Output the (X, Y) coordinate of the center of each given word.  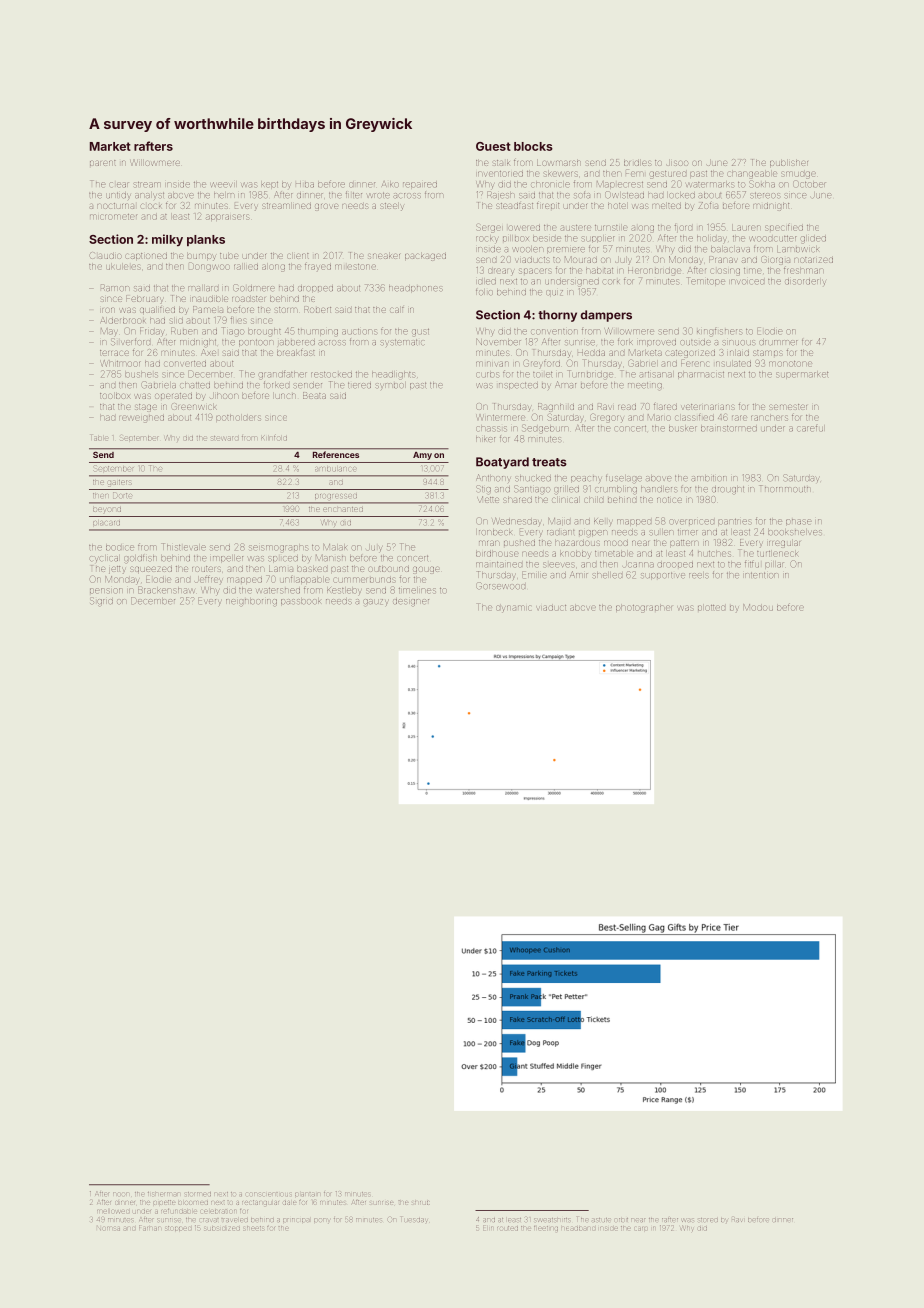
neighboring (251, 602)
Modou (758, 607)
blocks (533, 146)
